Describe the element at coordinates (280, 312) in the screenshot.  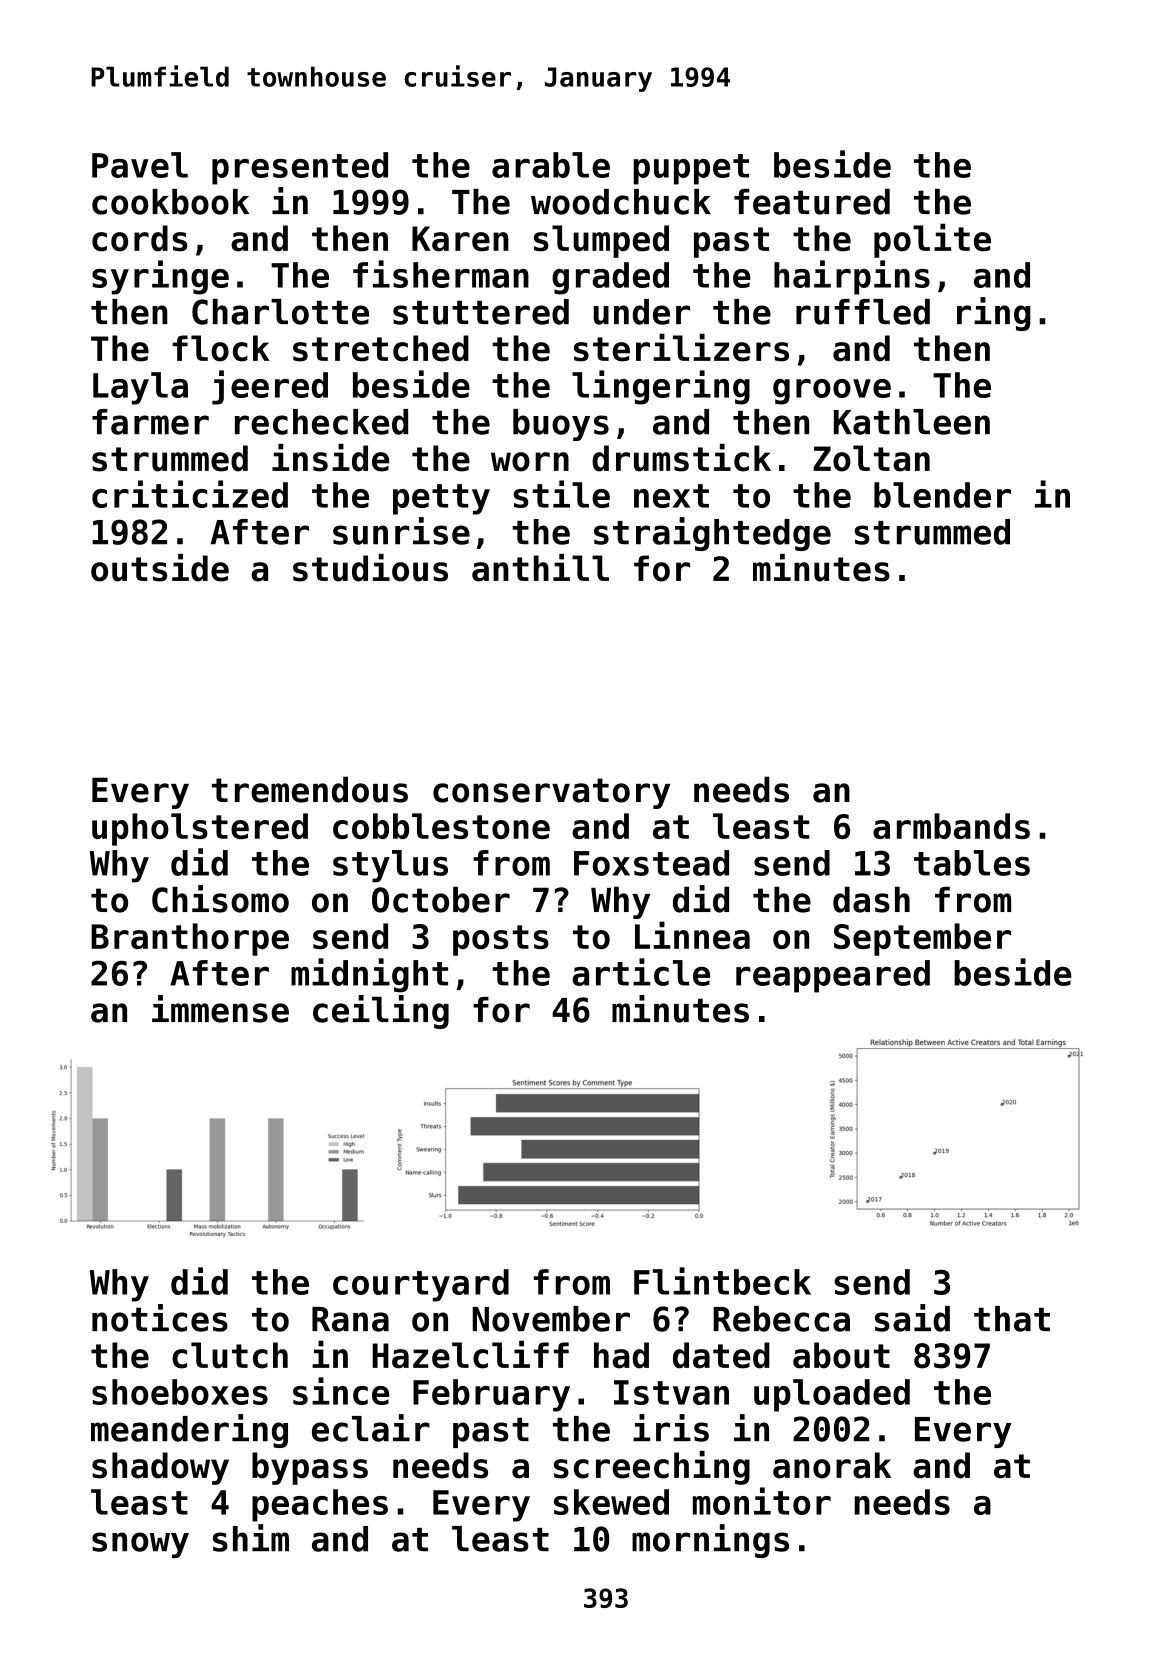
I see `Charlotte` at that location.
